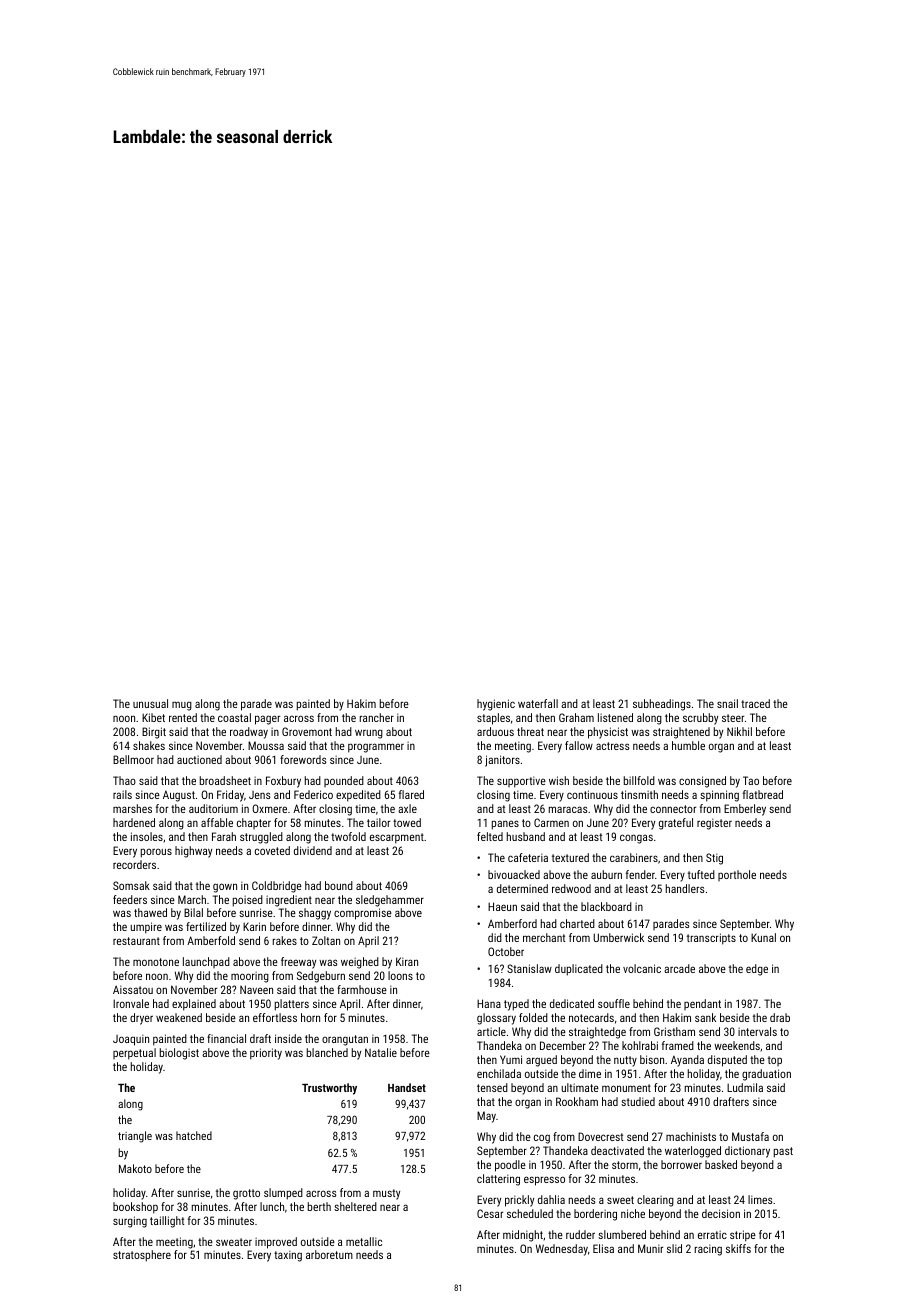  What do you see at coordinates (250, 977) in the screenshot?
I see `mooring` at bounding box center [250, 977].
